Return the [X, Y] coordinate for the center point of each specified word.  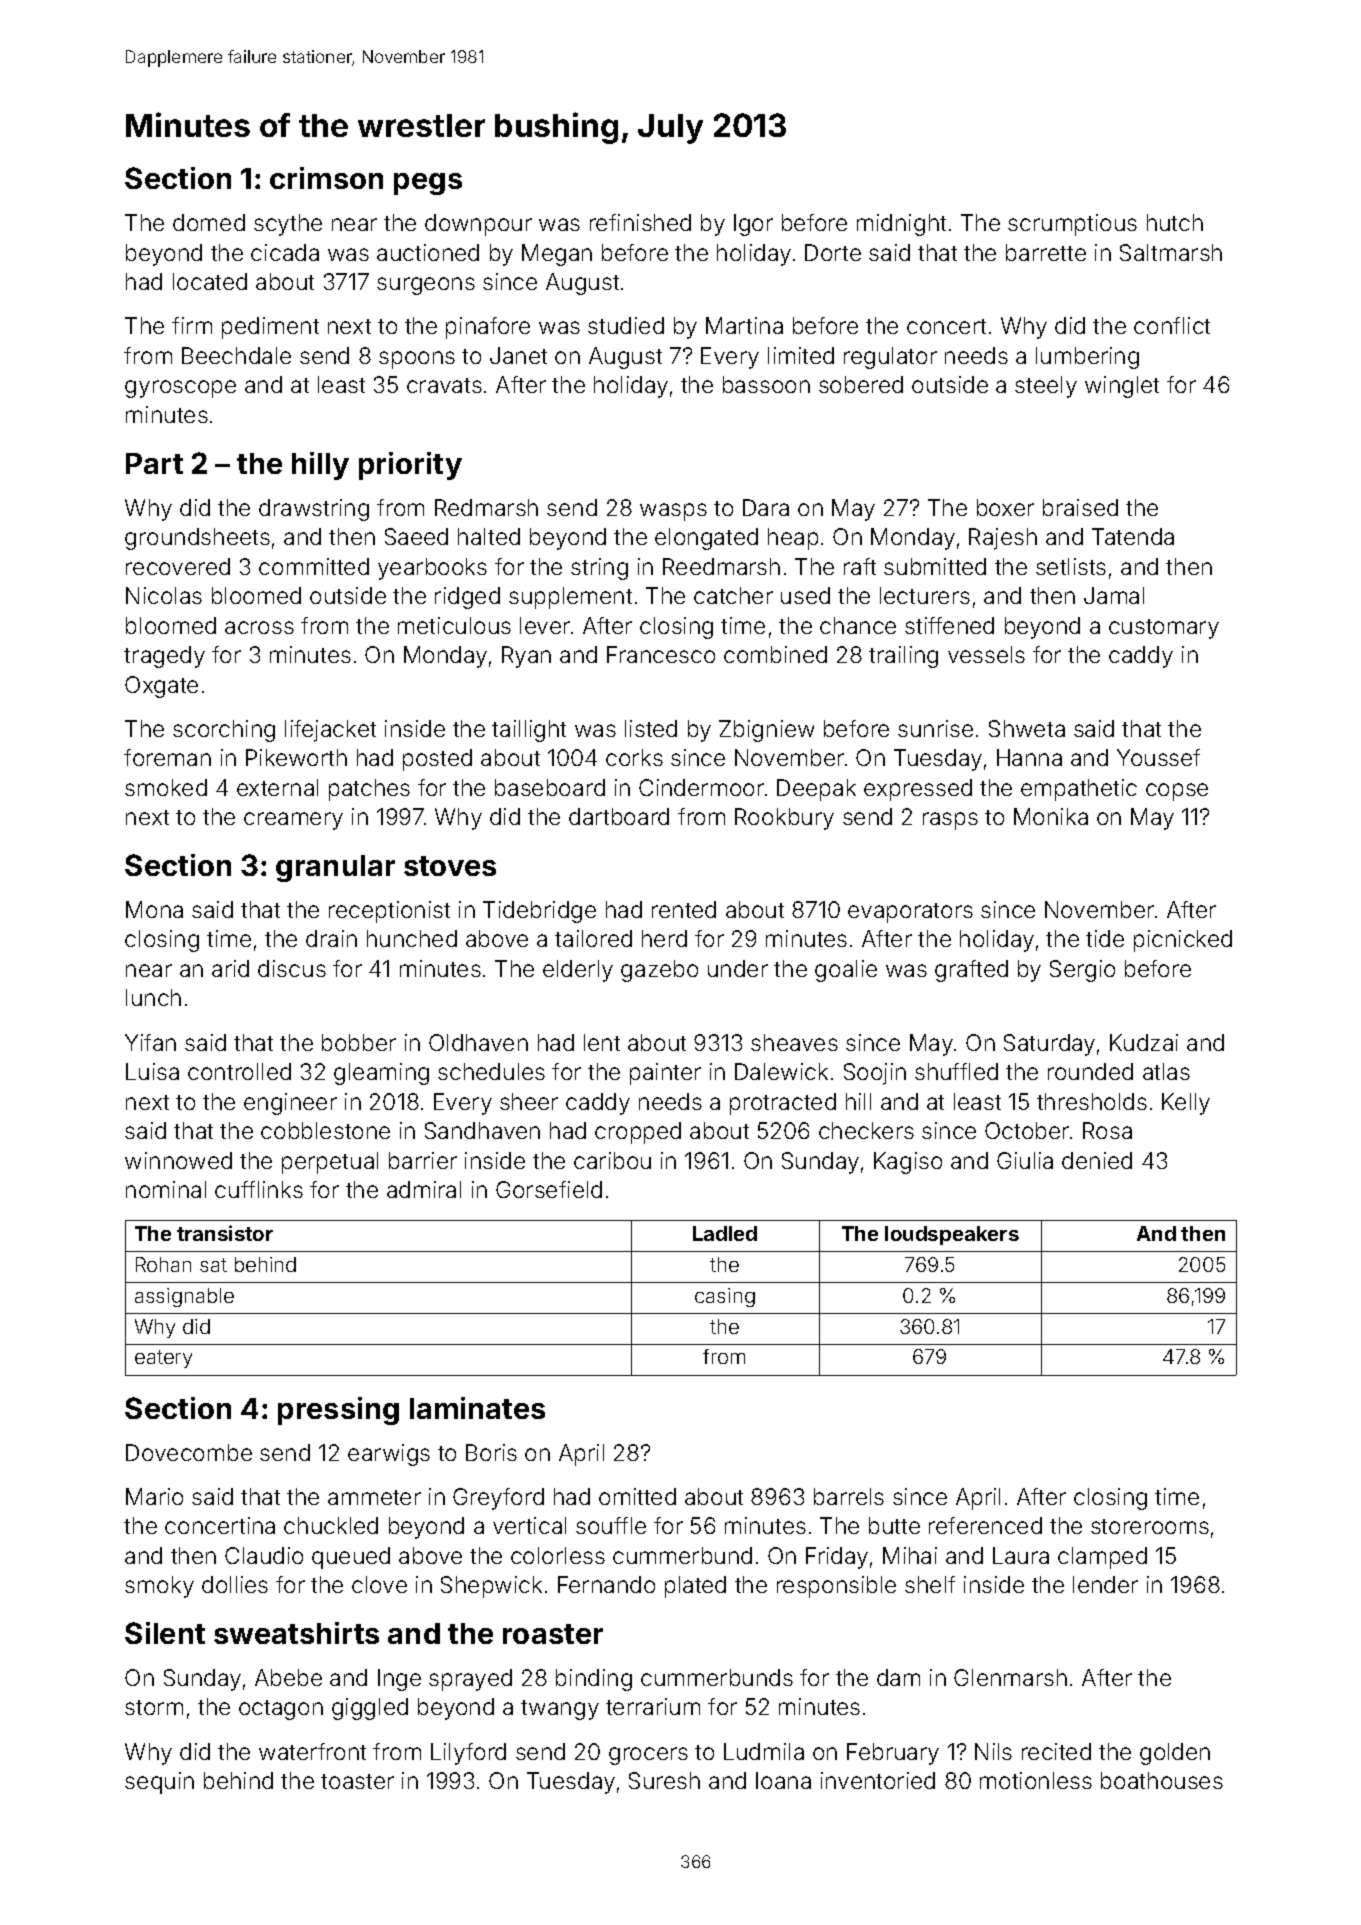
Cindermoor [701, 787]
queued [351, 1558]
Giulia [1025, 1160]
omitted [637, 1496]
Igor [753, 225]
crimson [326, 178]
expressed [918, 790]
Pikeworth [296, 757]
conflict [1172, 325]
